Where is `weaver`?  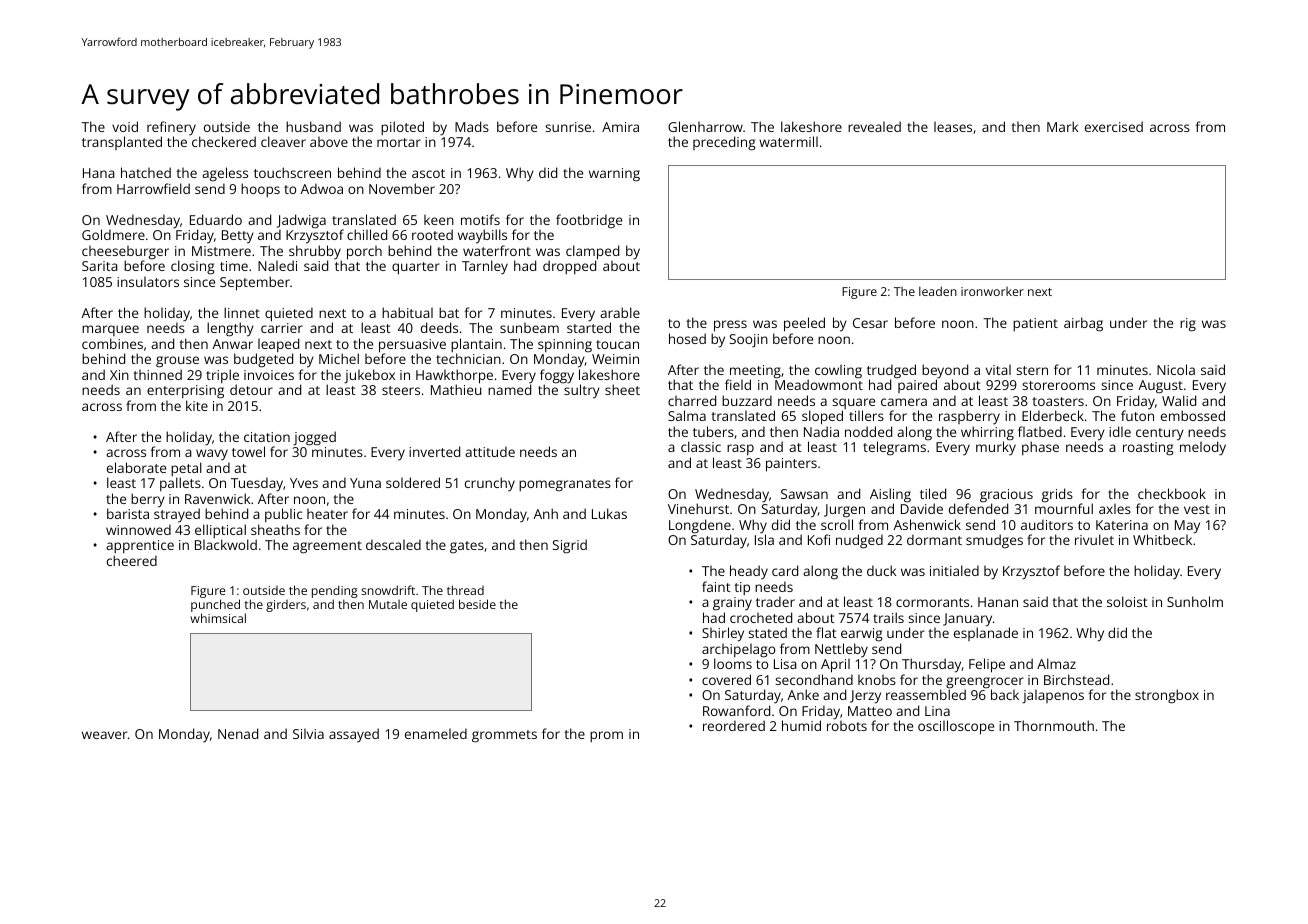
weaver is located at coordinates (104, 735).
